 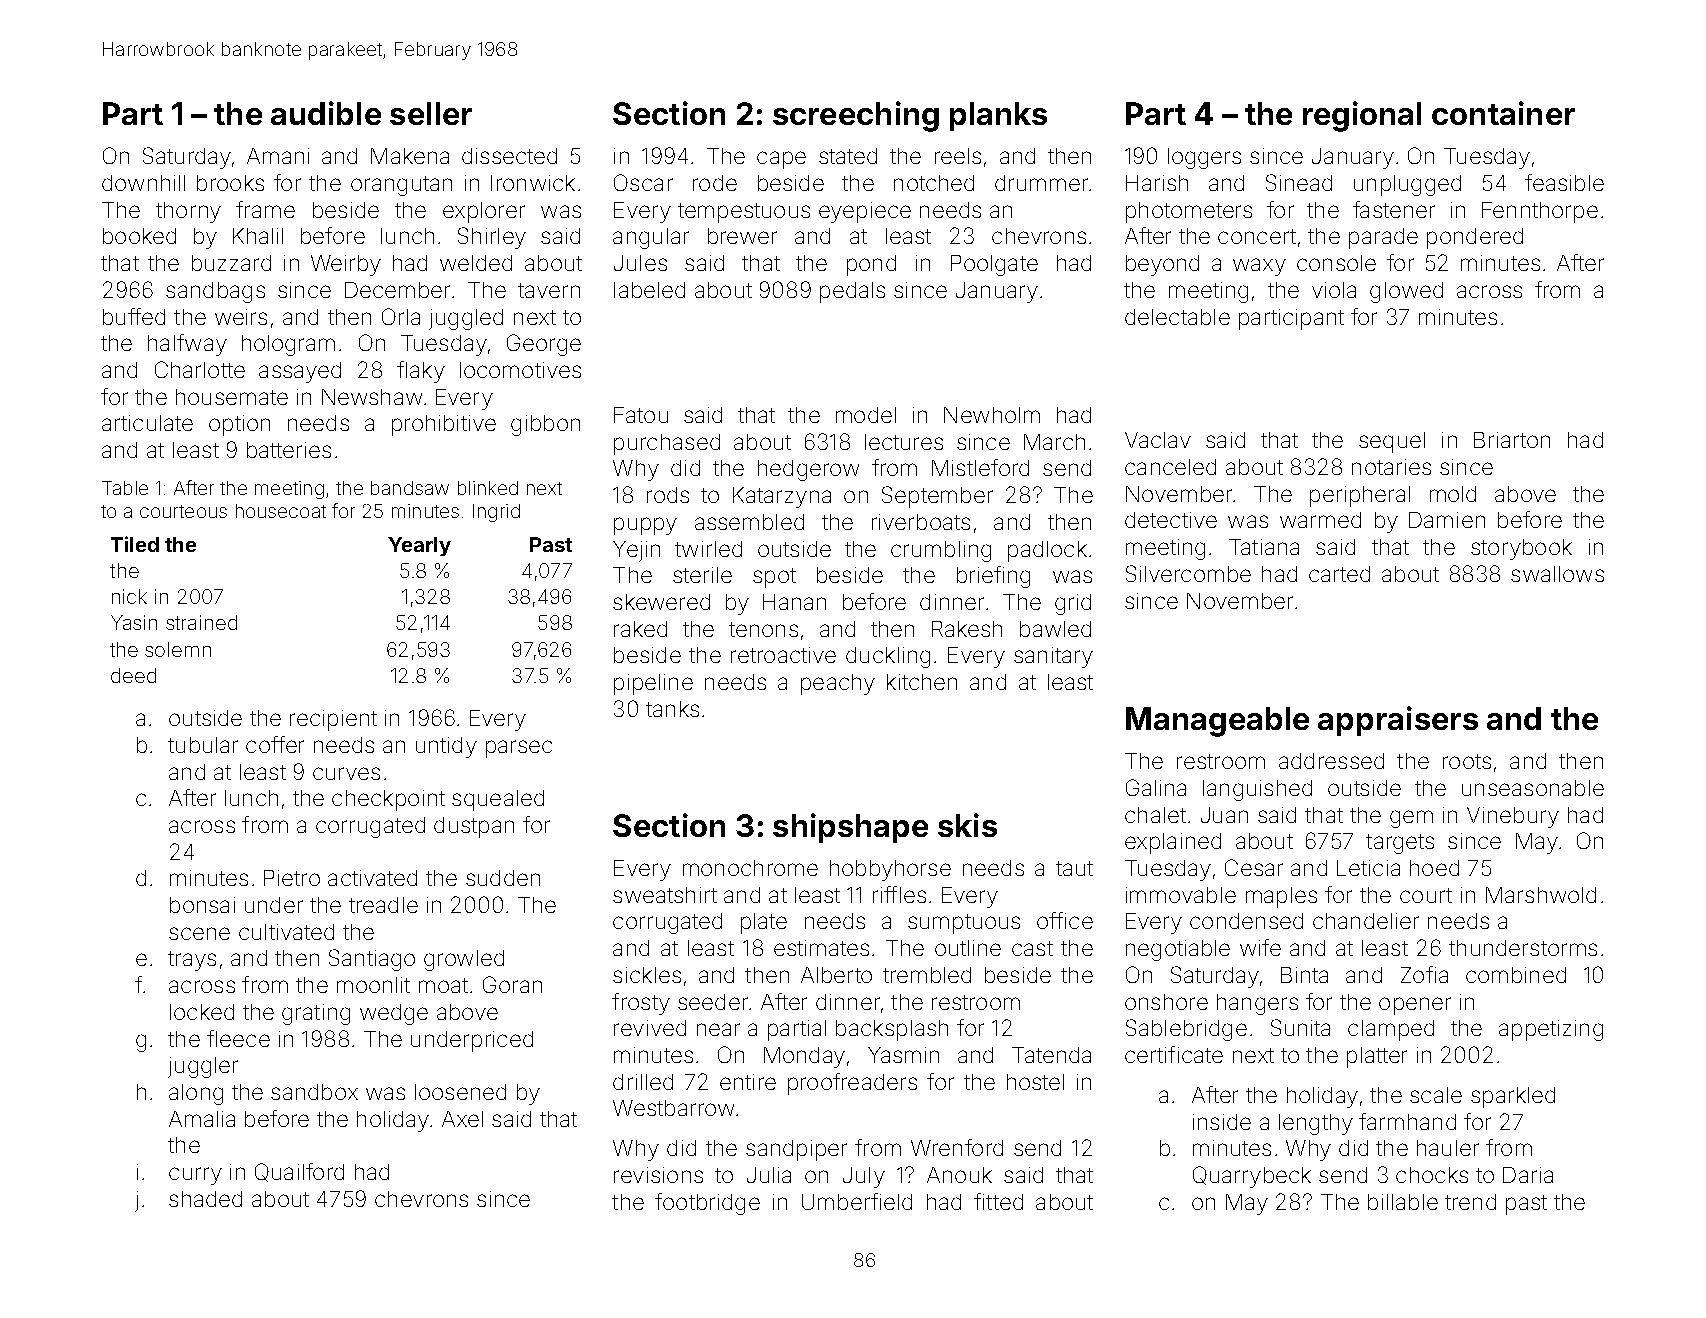 What do you see at coordinates (203, 745) in the screenshot?
I see `tubular` at bounding box center [203, 745].
